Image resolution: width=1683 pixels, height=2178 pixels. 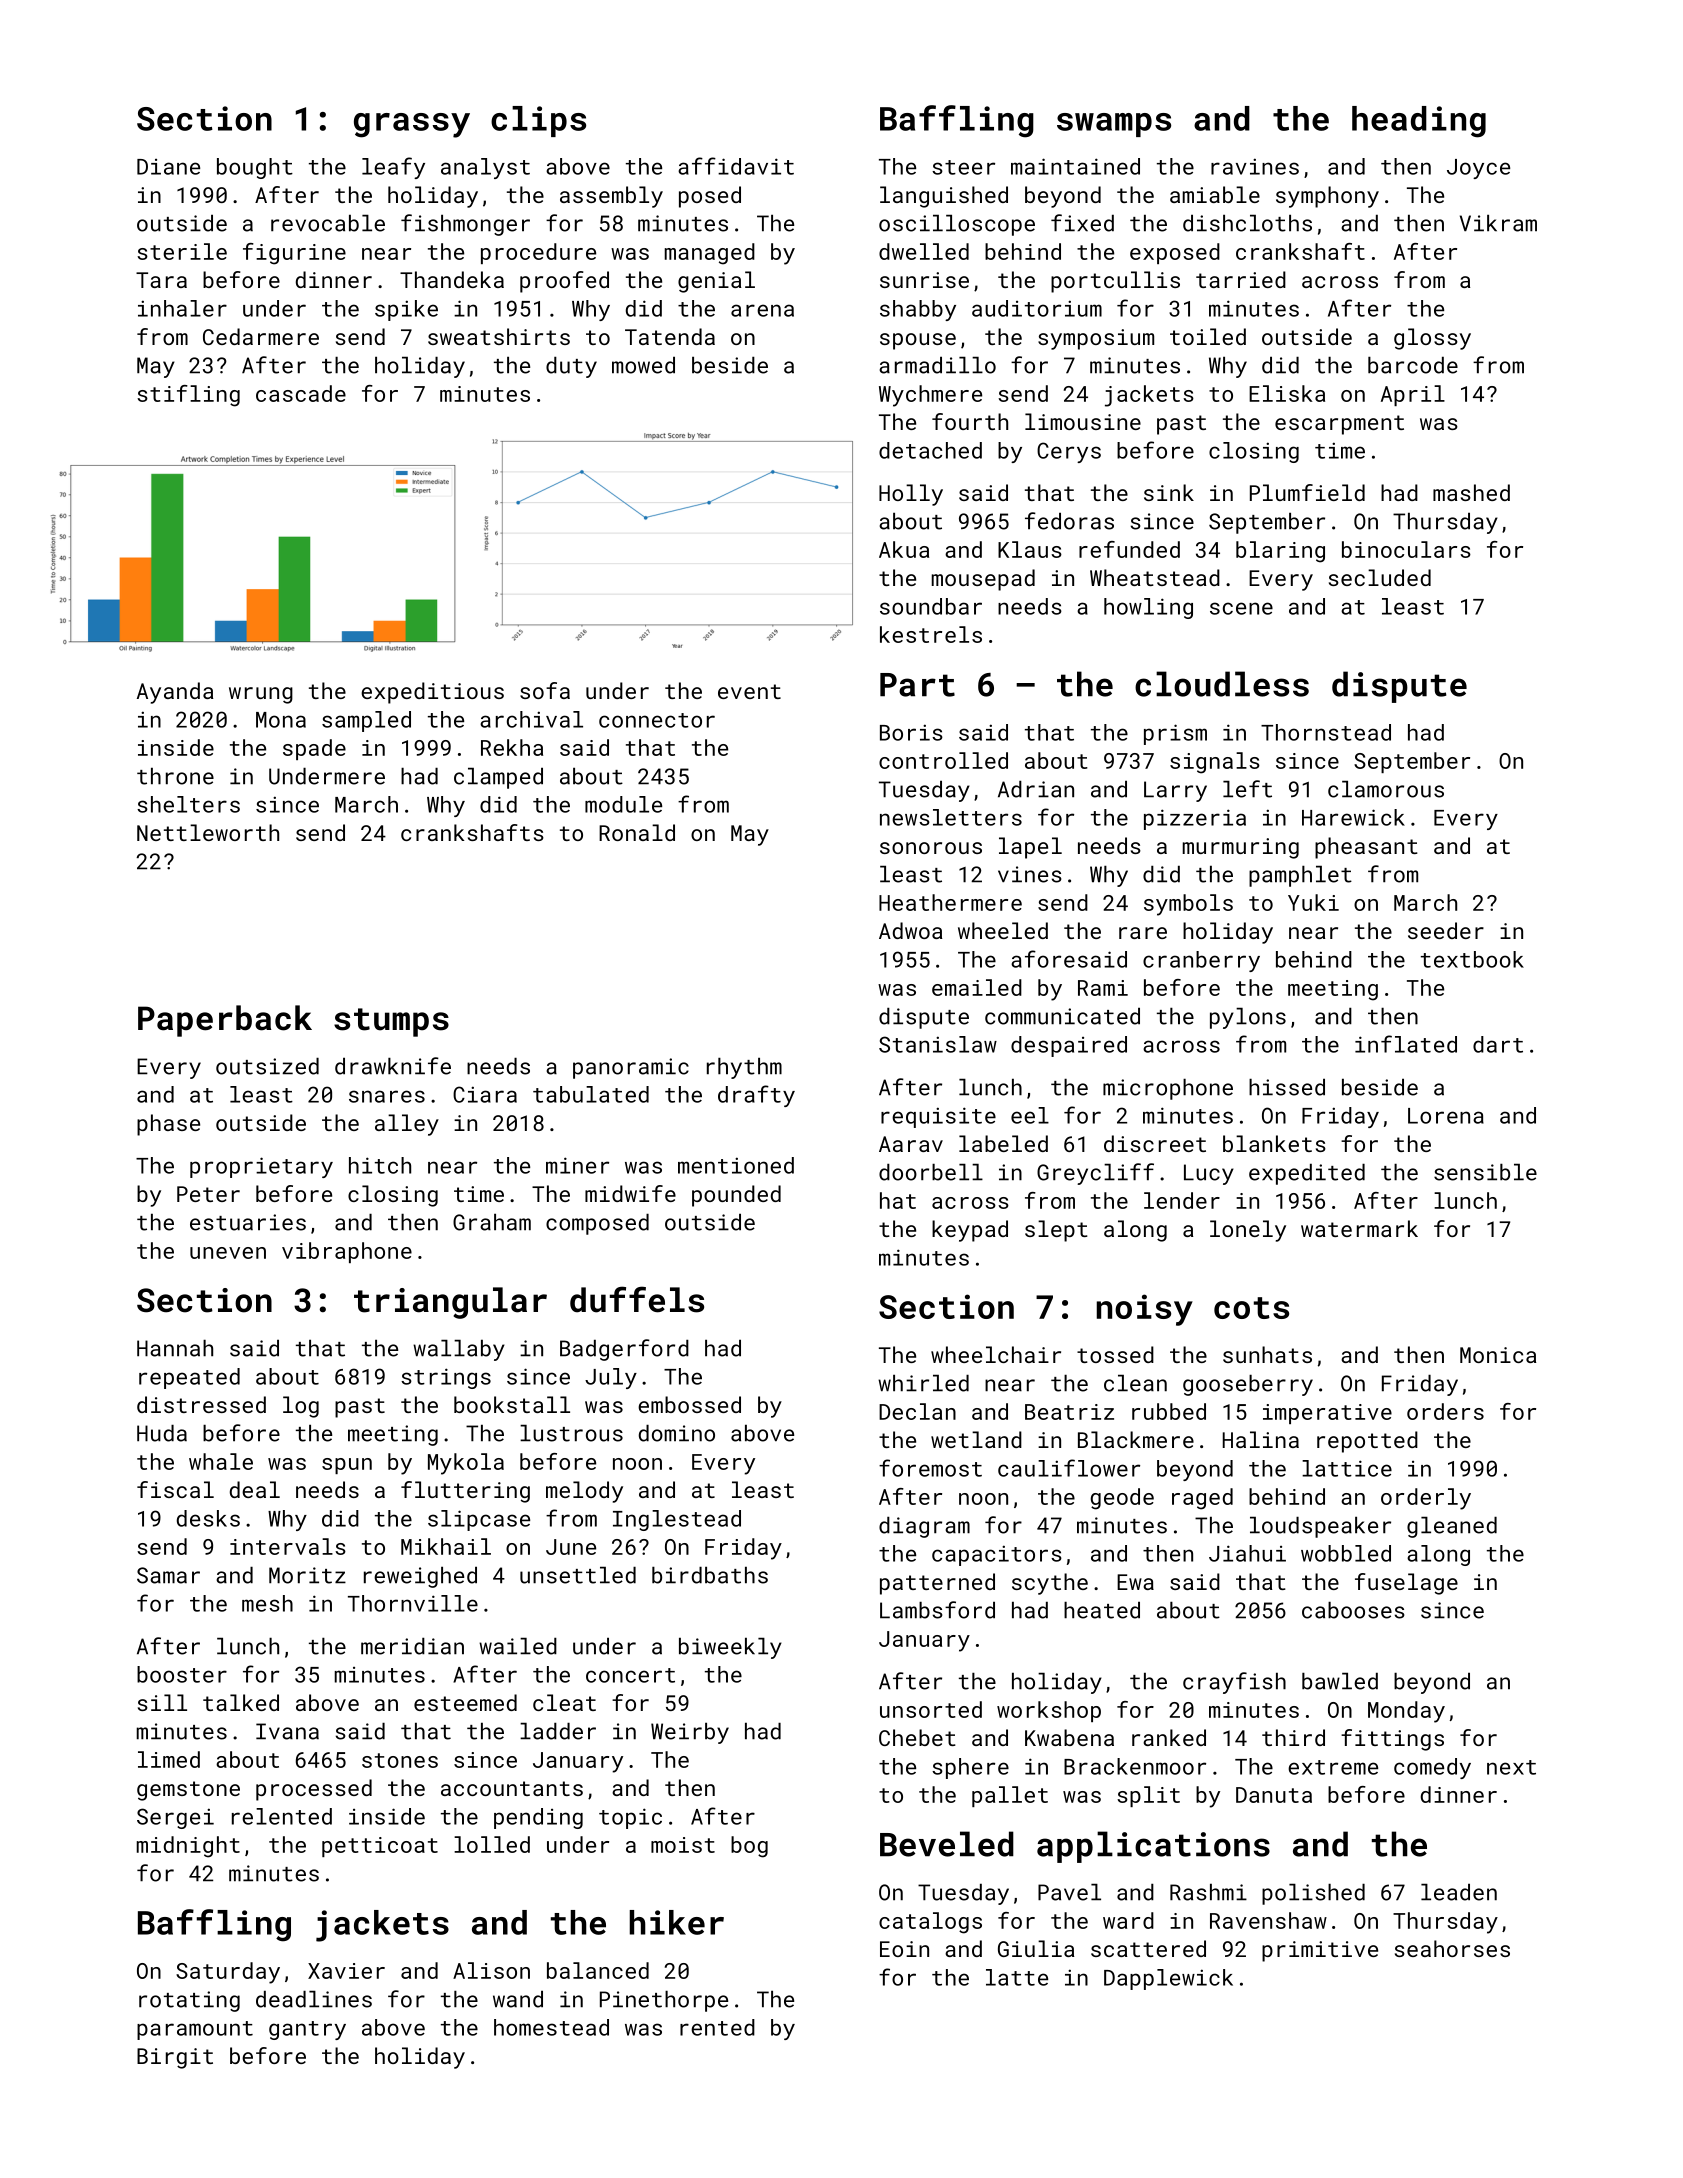 I want to click on Xavier, so click(x=346, y=1971).
